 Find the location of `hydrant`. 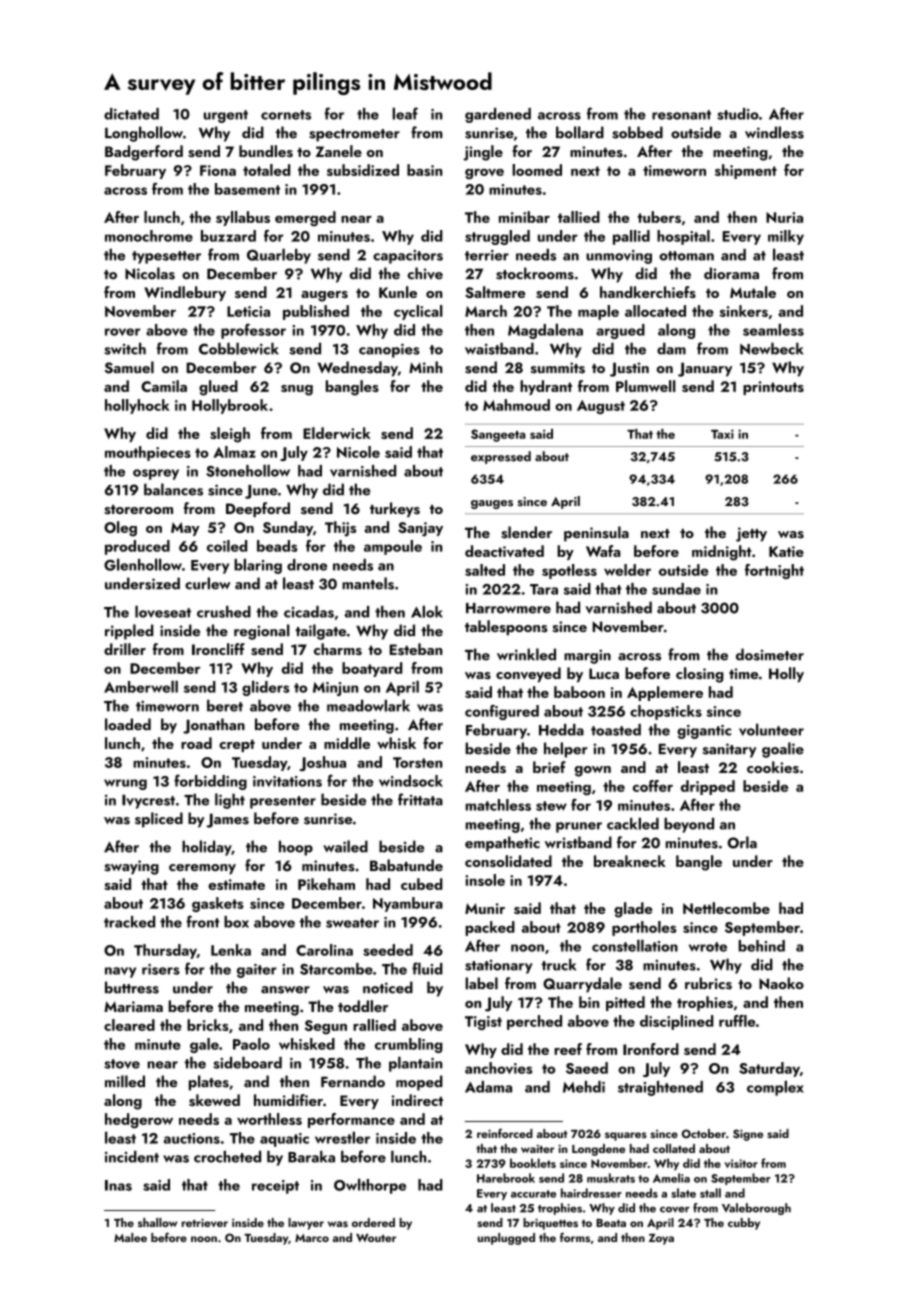

hydrant is located at coordinates (546, 387).
